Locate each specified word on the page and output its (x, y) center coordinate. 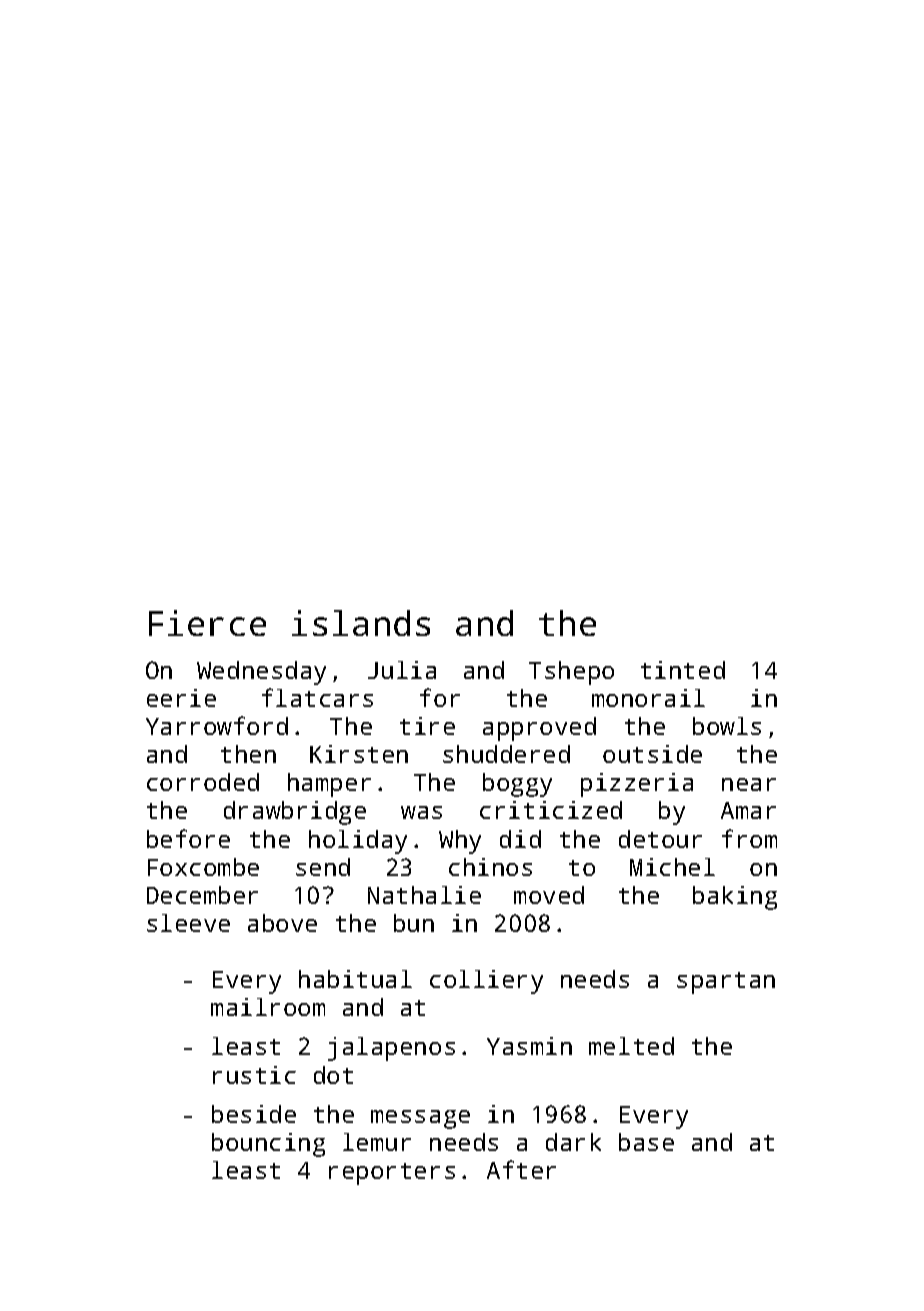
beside (254, 1114)
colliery (486, 982)
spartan (726, 983)
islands (361, 623)
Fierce (207, 623)
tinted (683, 670)
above (282, 923)
